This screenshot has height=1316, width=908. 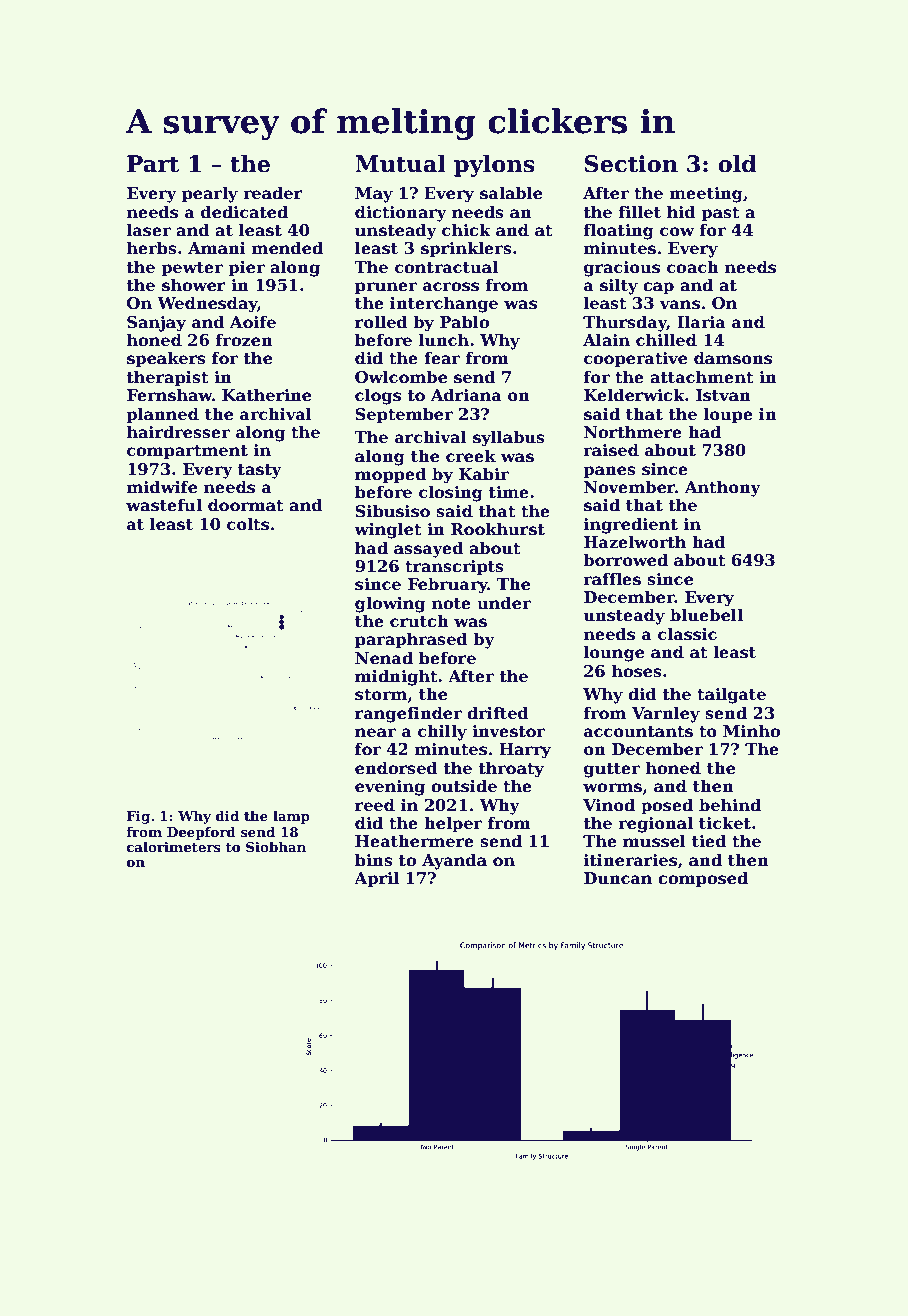 What do you see at coordinates (411, 640) in the screenshot?
I see `paraphrased` at bounding box center [411, 640].
